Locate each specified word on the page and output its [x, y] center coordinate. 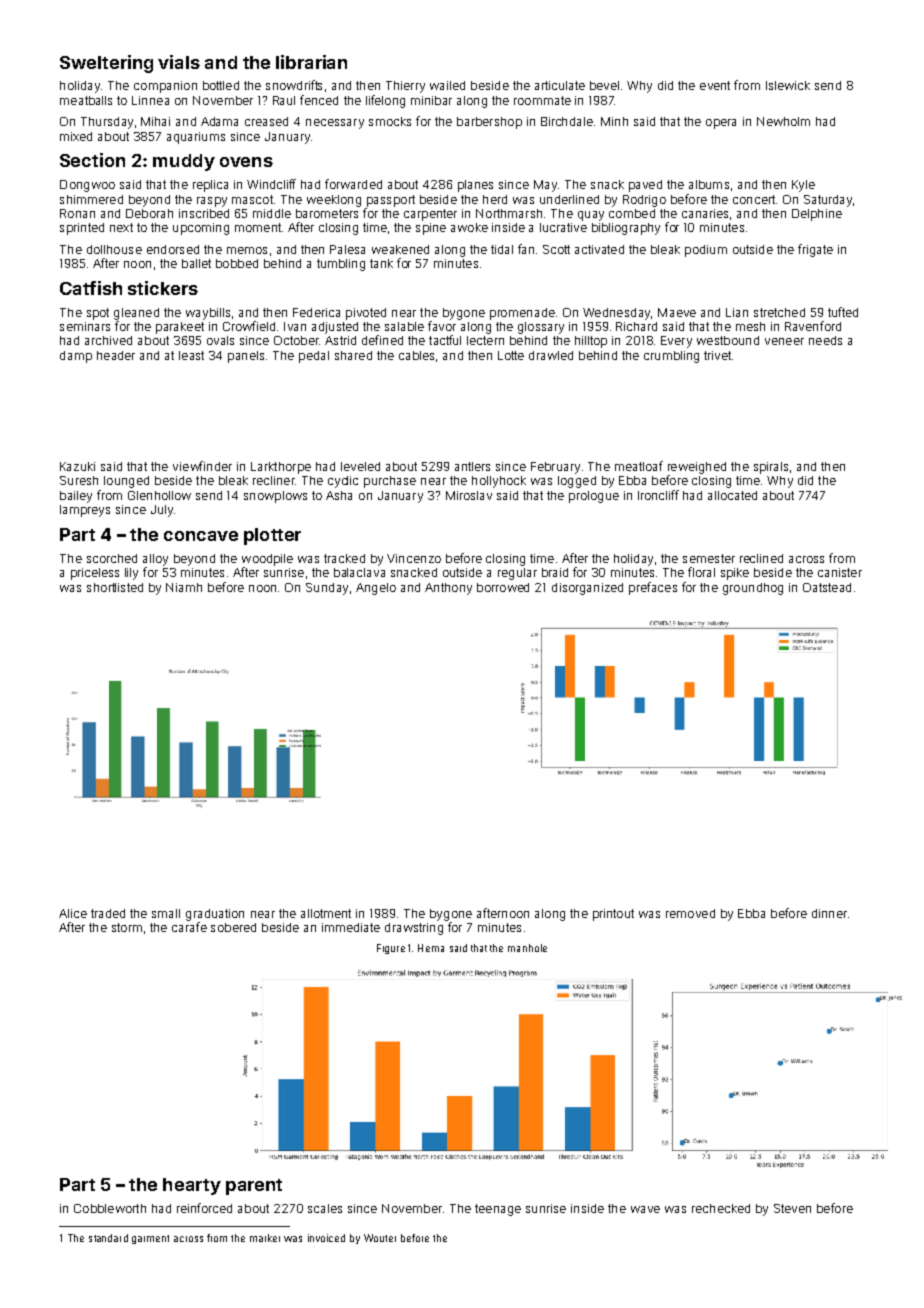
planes [475, 186]
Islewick [788, 85]
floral [701, 572]
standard [108, 1238]
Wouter [380, 1238]
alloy [155, 560]
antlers [472, 466]
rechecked [721, 1208]
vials [179, 62]
